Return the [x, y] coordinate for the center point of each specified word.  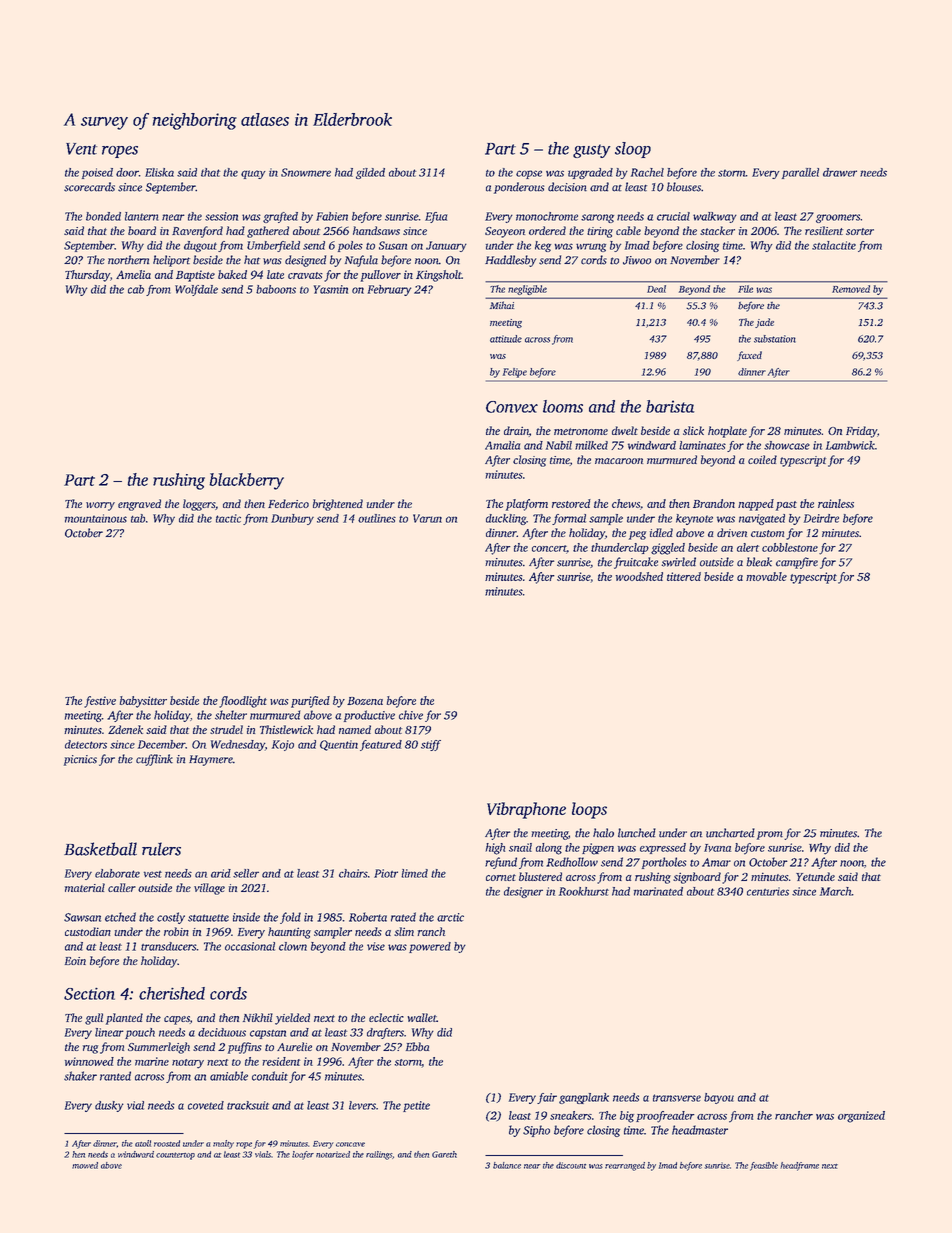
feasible [764, 1166]
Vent [81, 149]
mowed [85, 1165]
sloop [633, 150]
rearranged [625, 1166]
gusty [591, 151]
